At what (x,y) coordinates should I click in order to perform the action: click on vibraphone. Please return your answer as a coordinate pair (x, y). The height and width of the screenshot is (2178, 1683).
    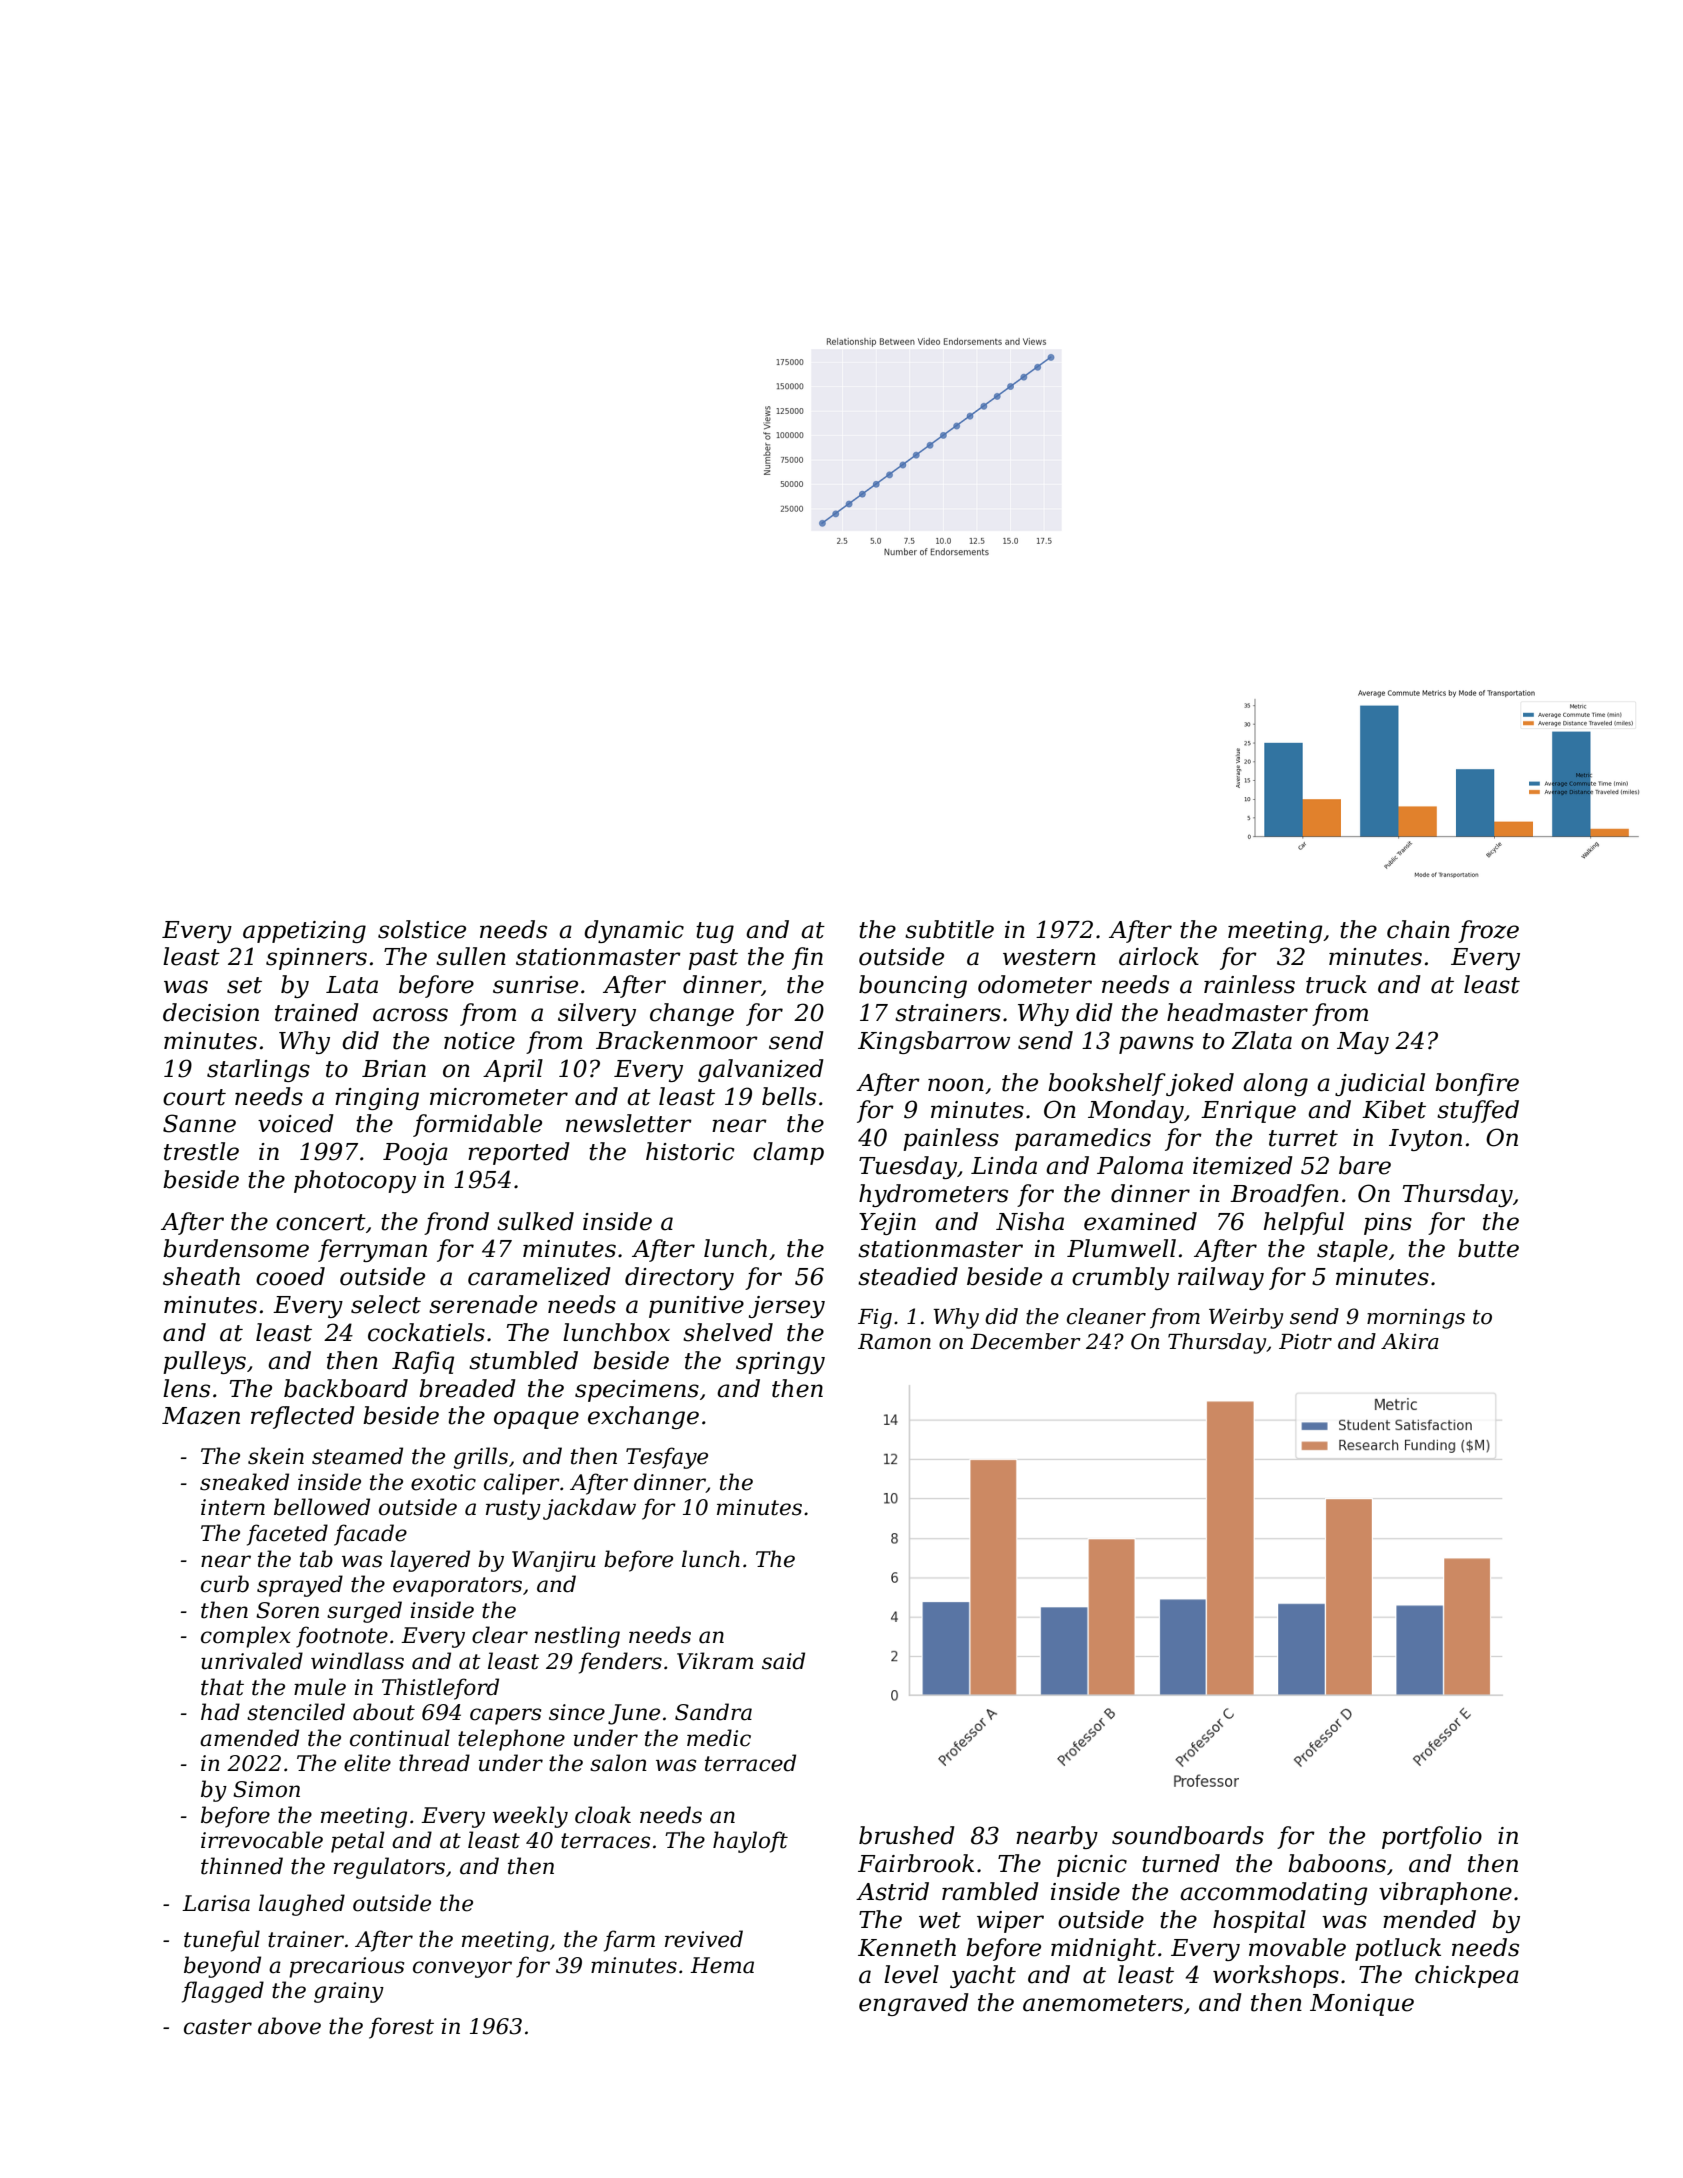
    Looking at the image, I should click on (1445, 1893).
